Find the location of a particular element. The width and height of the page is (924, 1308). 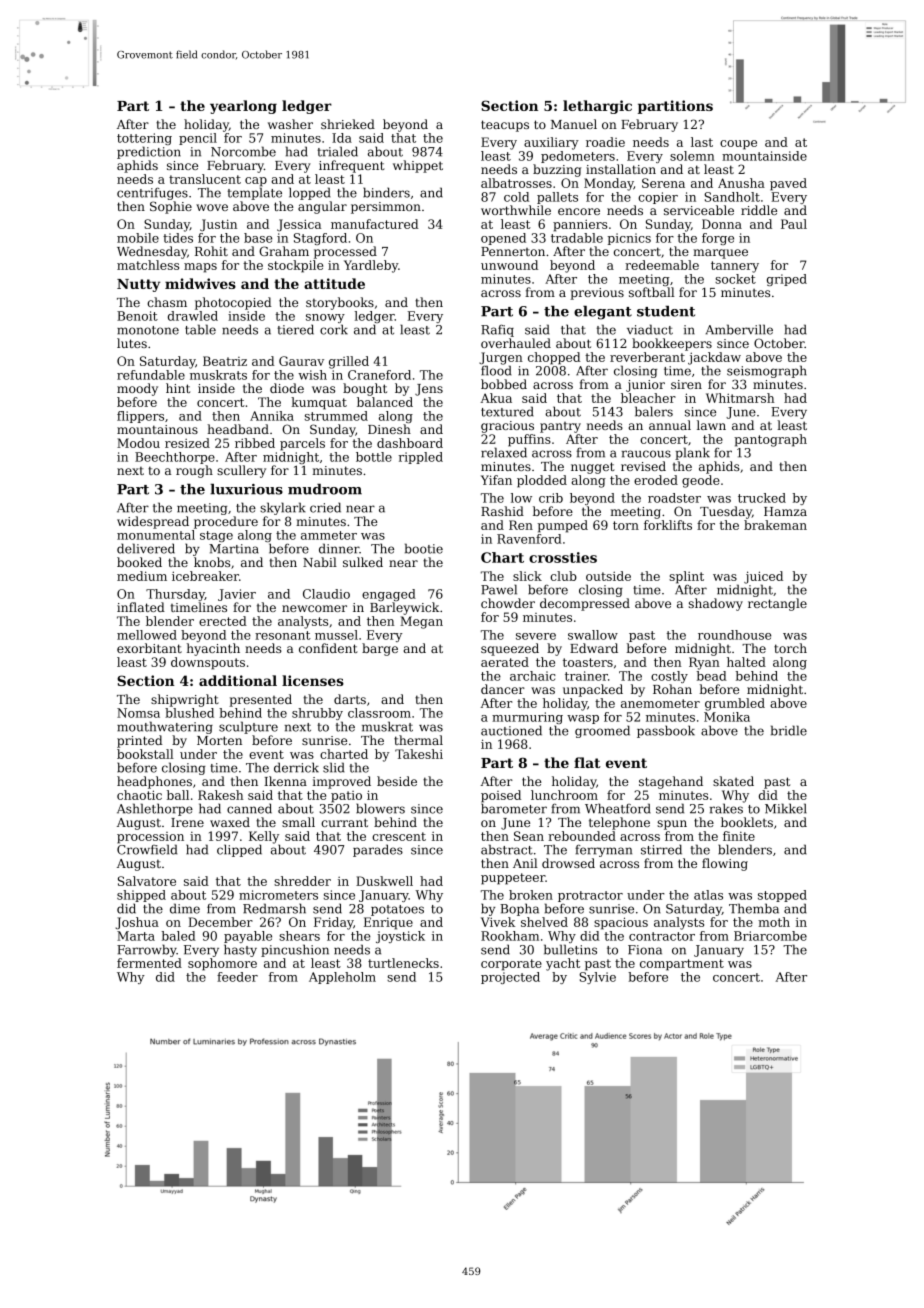

shrieked is located at coordinates (348, 124).
